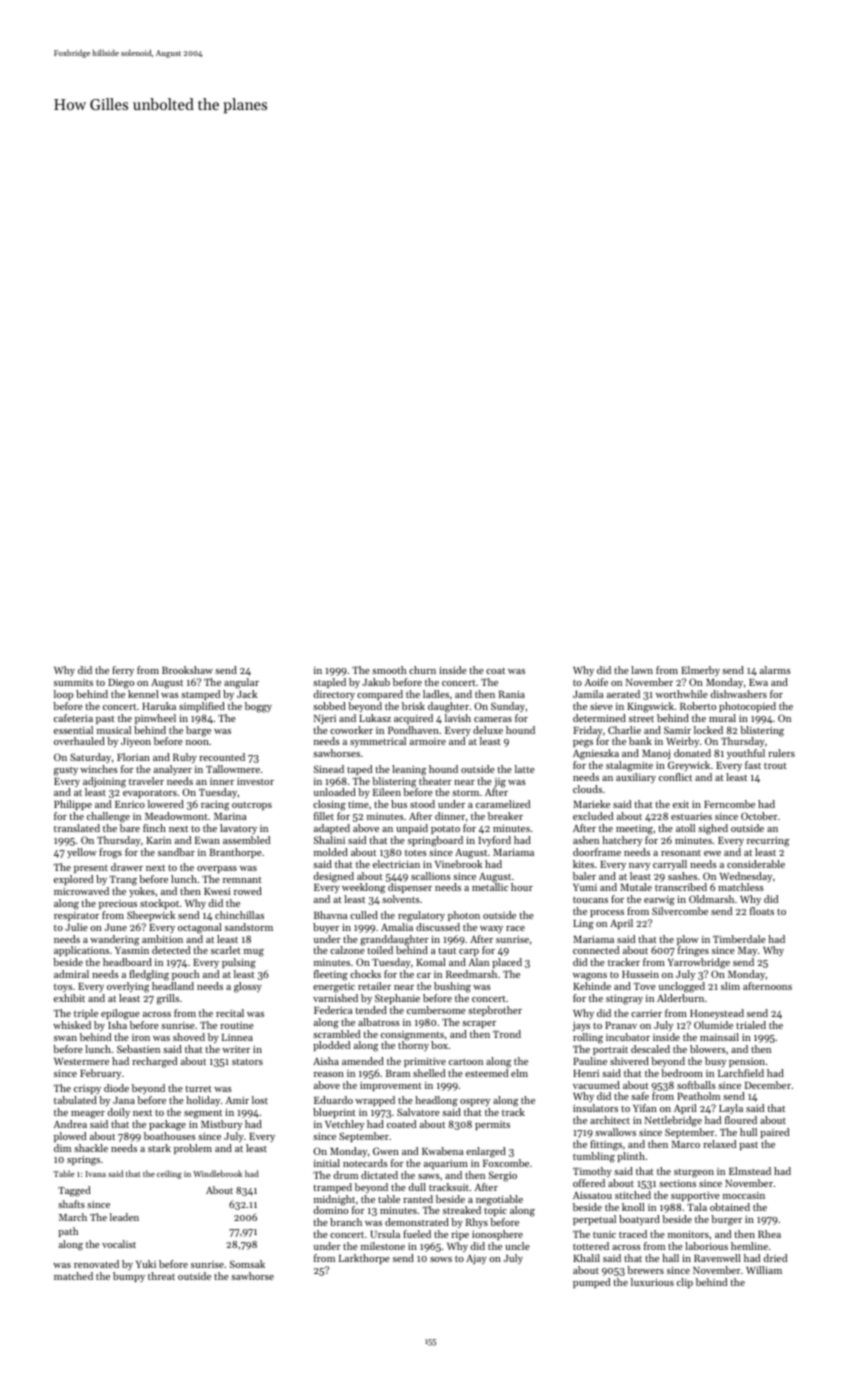 Image resolution: width=849 pixels, height=1400 pixels. Describe the element at coordinates (441, 1259) in the image. I see `sows` at that location.
